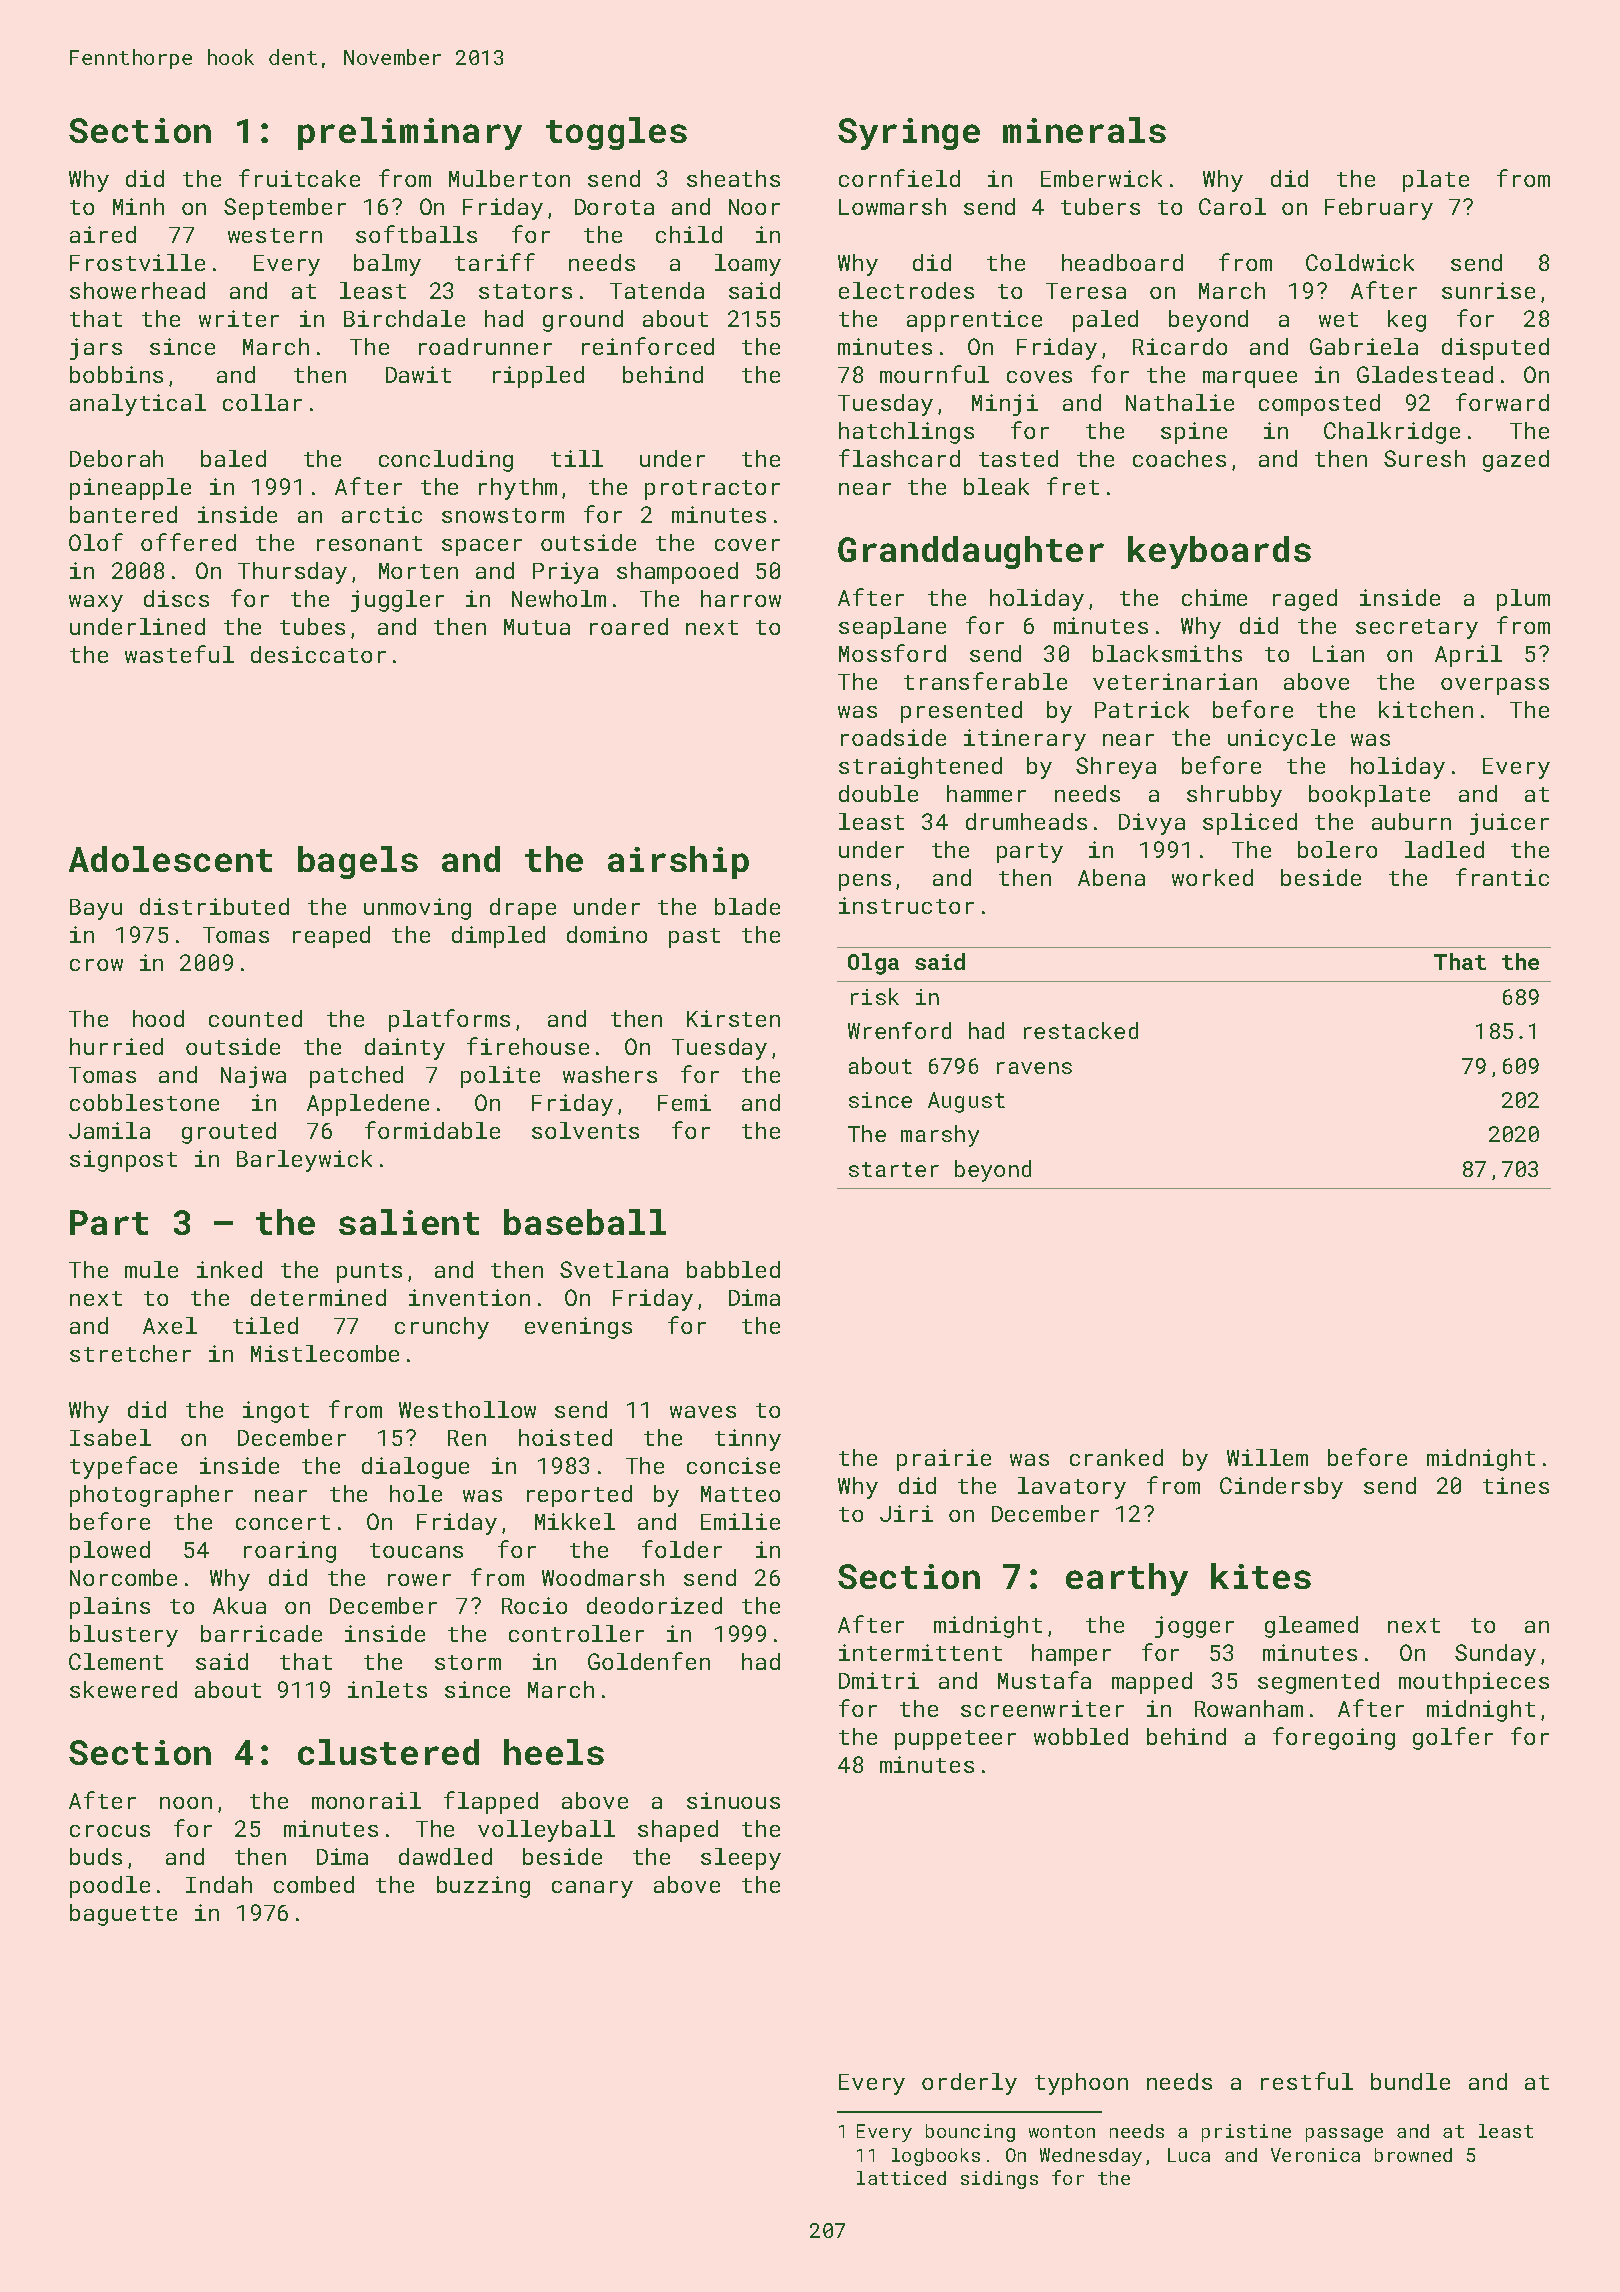 The image size is (1620, 2292). I want to click on latticed, so click(901, 2178).
